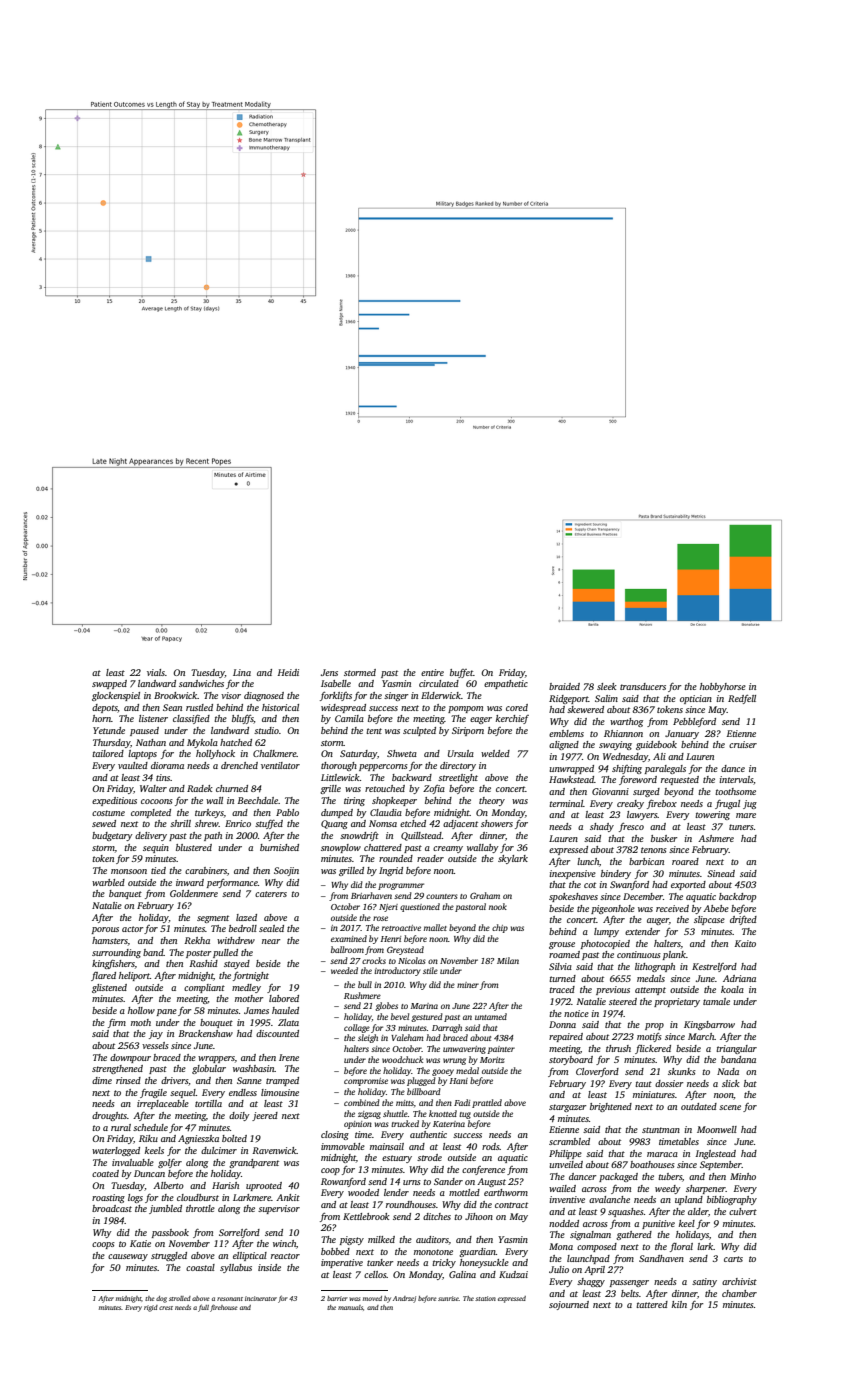 This document has width=849, height=1400. I want to click on gathered, so click(634, 1235).
